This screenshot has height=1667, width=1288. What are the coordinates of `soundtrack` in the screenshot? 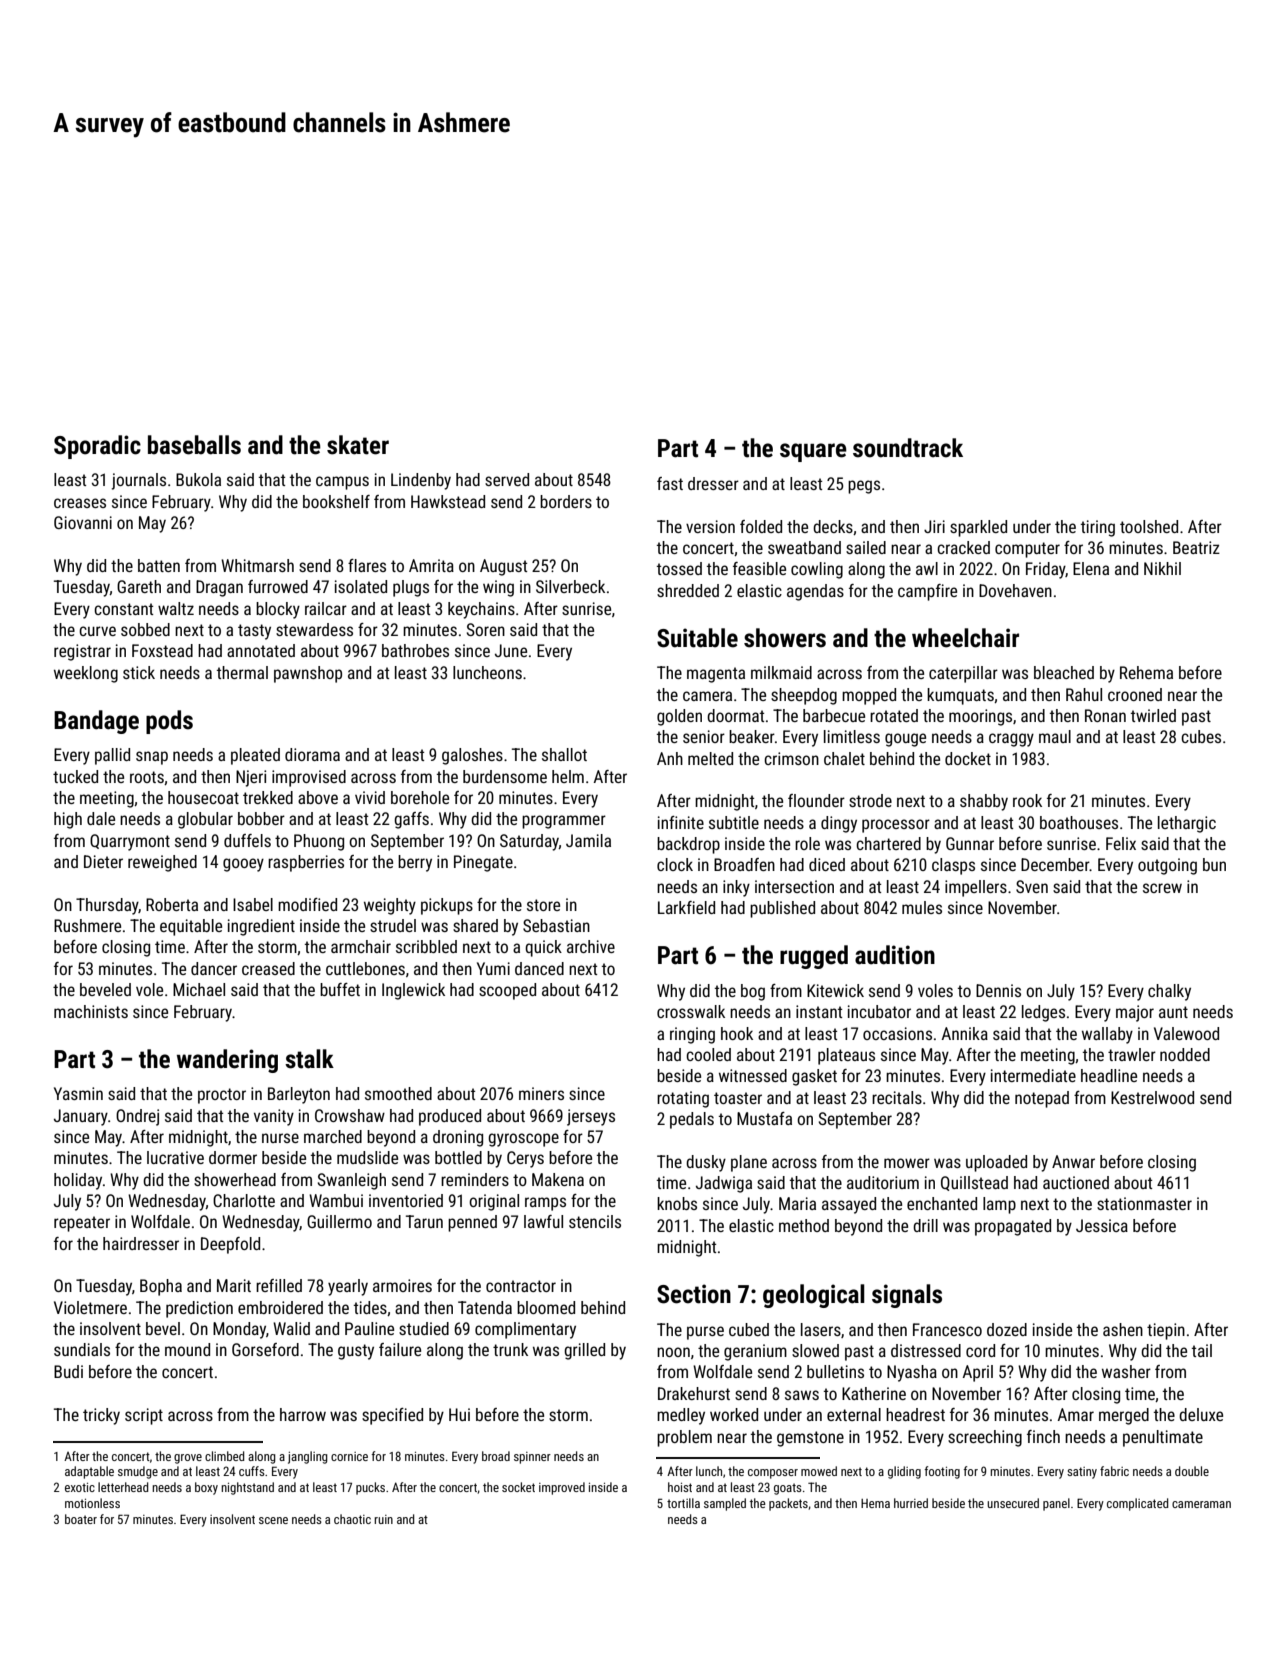 It's located at (908, 448).
